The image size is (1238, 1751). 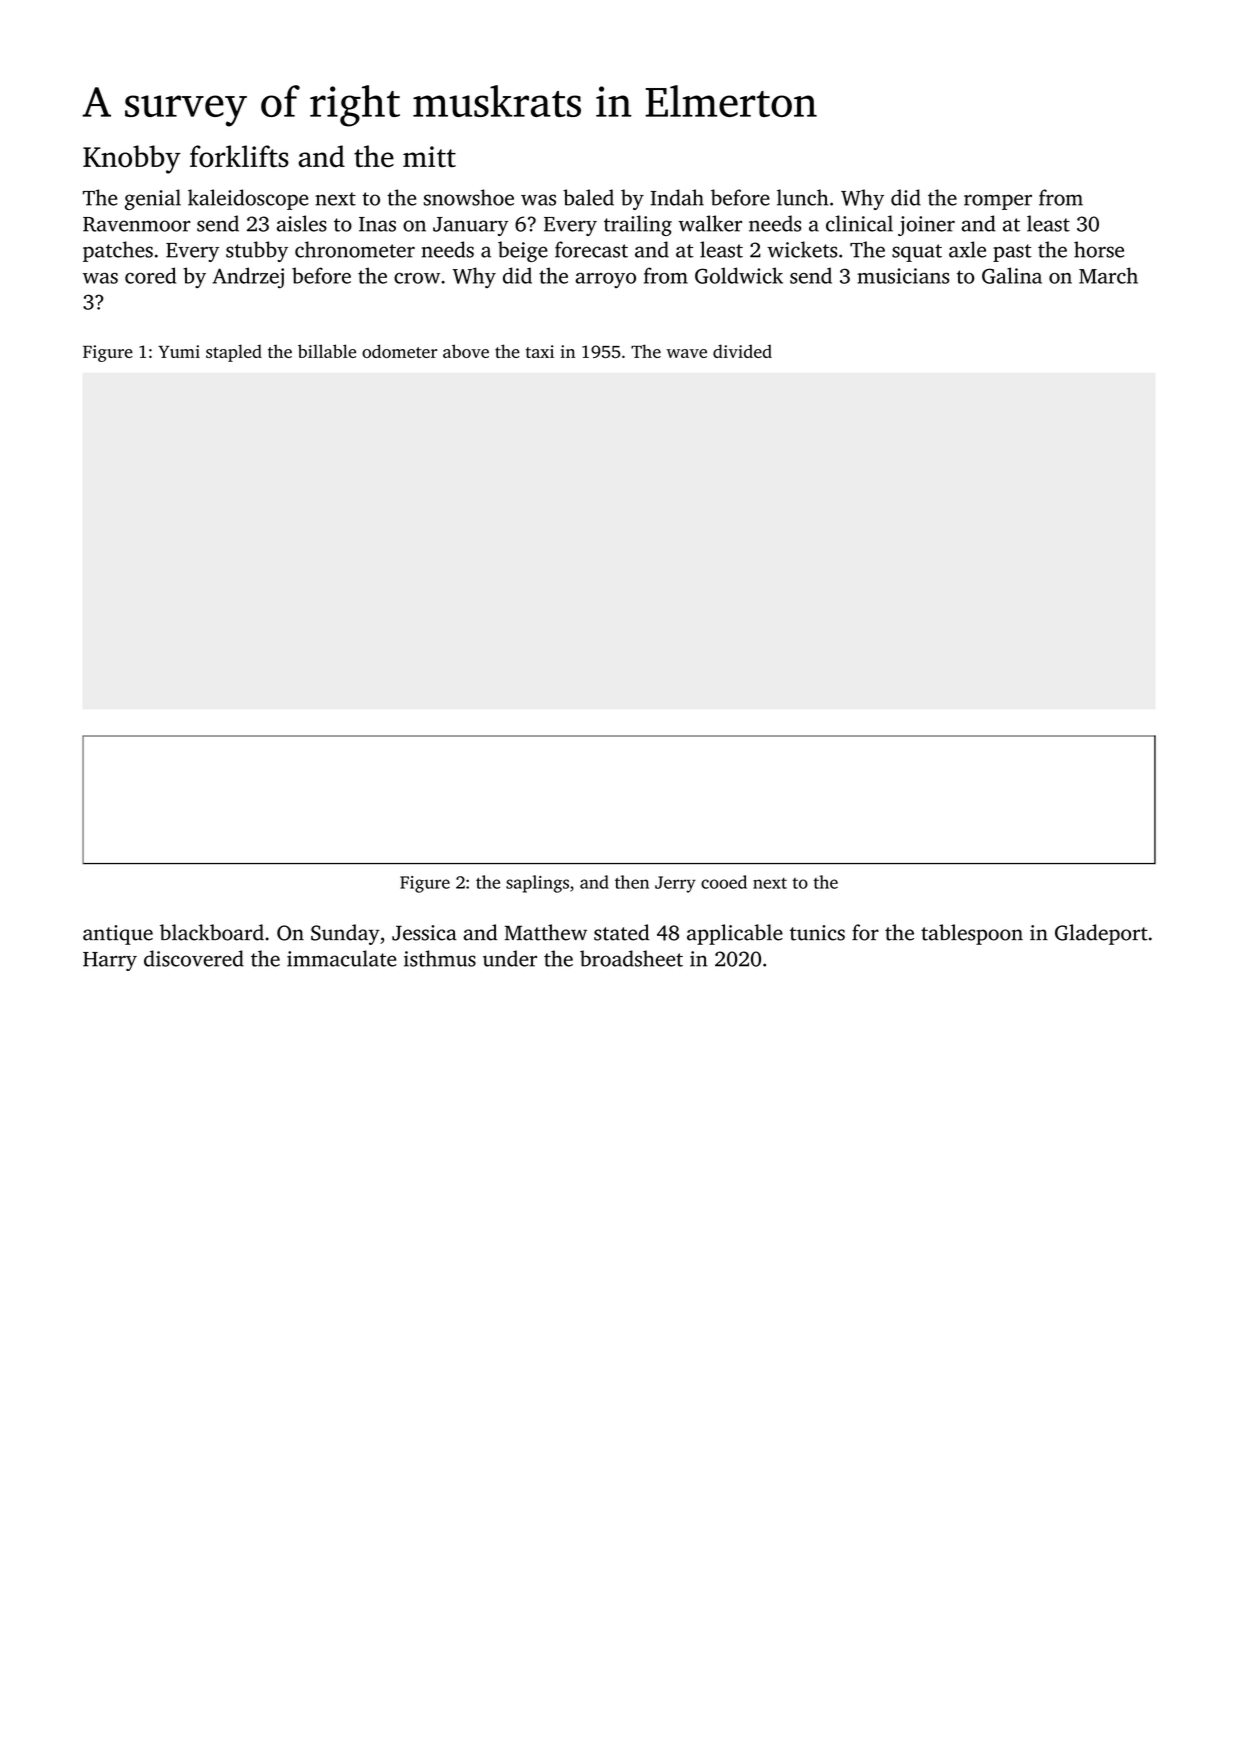 I want to click on baled, so click(x=588, y=197).
